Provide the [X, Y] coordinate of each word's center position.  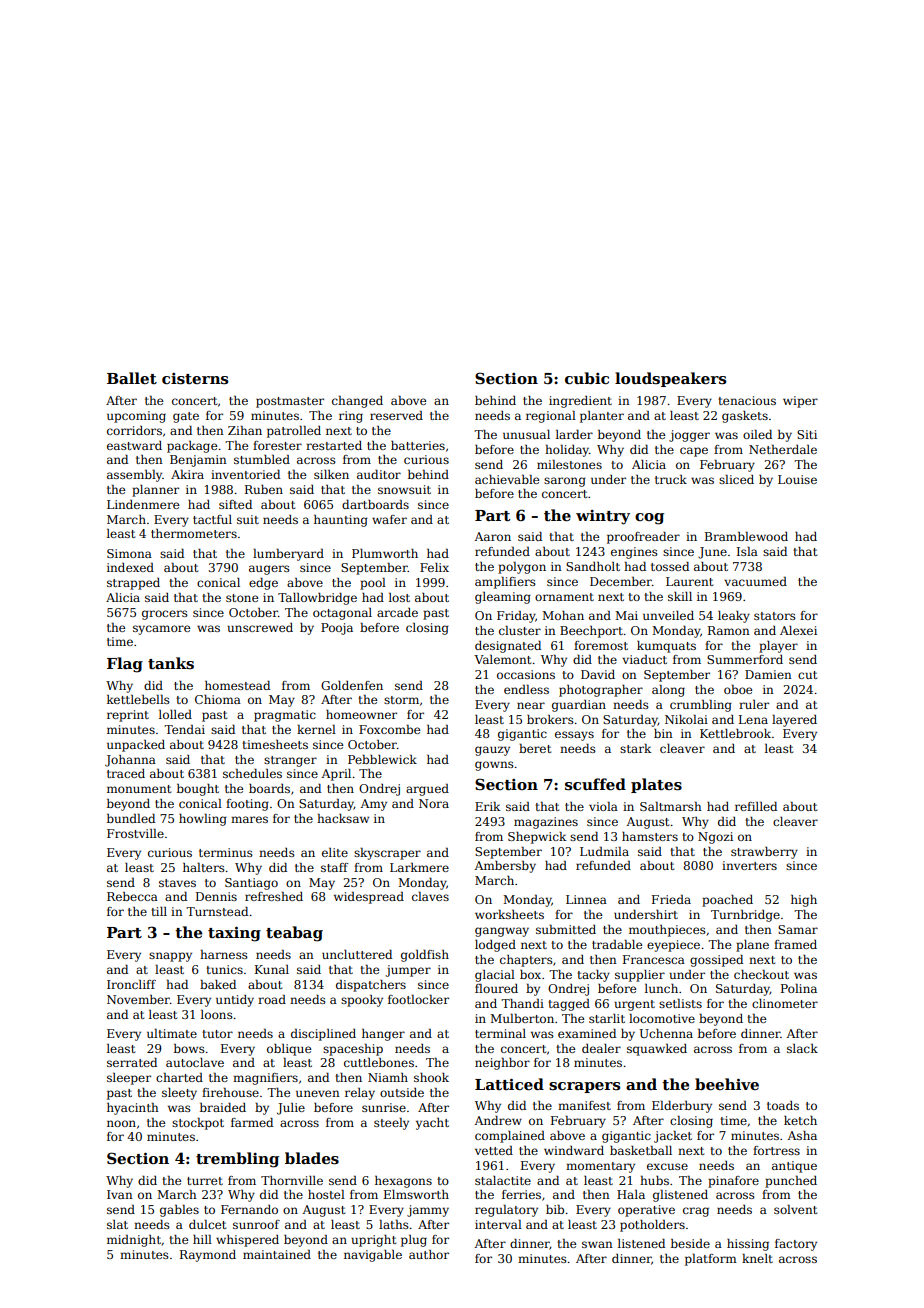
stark [635, 748]
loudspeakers [670, 379]
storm [401, 700]
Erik [487, 806]
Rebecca [132, 896]
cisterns [195, 379]
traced [126, 773]
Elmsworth [416, 1194]
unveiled [668, 615]
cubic [587, 378]
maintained [277, 1254]
